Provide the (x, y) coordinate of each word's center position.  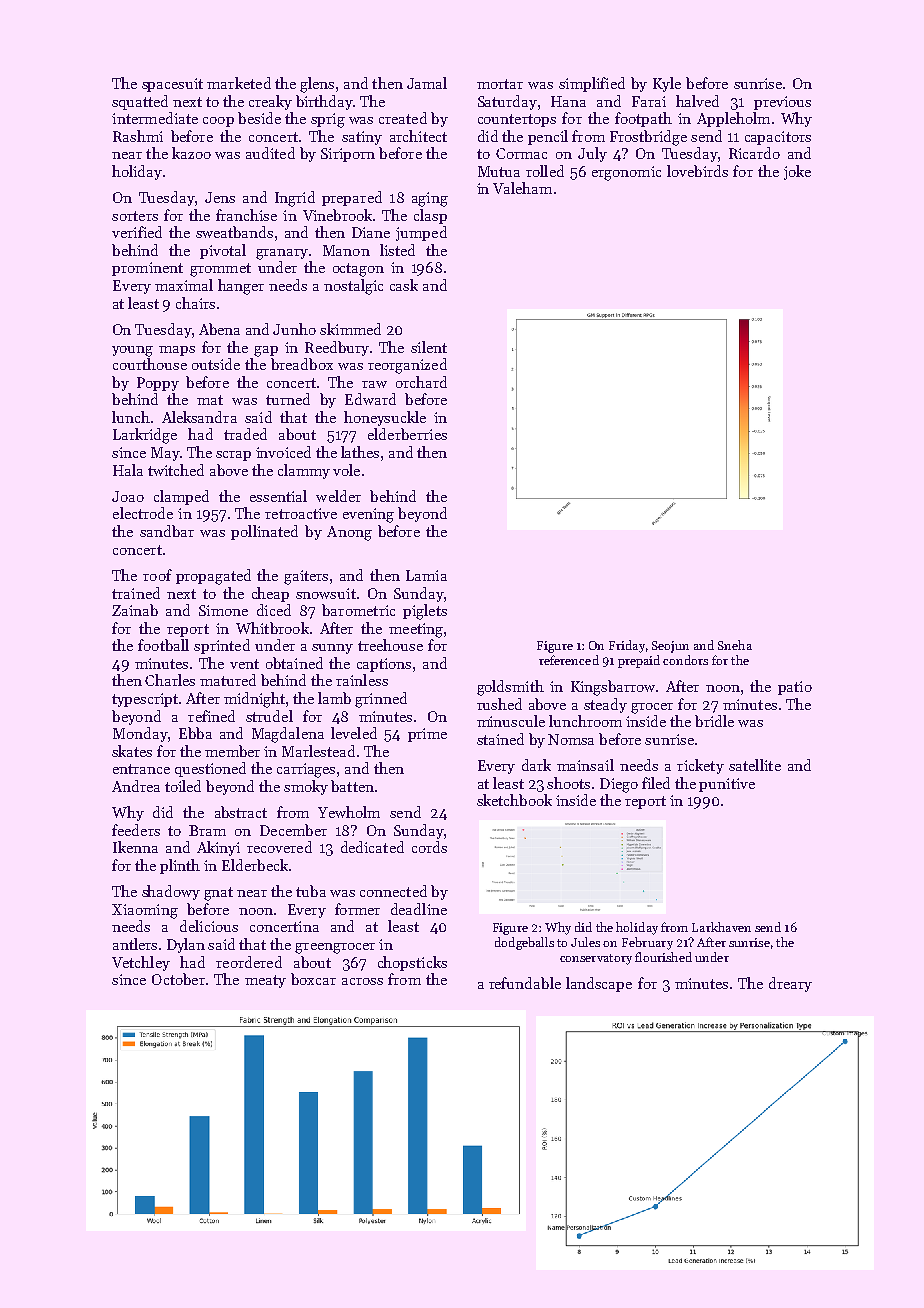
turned (288, 399)
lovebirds (697, 171)
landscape (599, 984)
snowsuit (326, 593)
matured (228, 680)
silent (429, 347)
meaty (265, 981)
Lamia (426, 575)
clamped (181, 497)
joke (797, 172)
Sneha (735, 645)
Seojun (670, 647)
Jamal (427, 83)
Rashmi (138, 136)
